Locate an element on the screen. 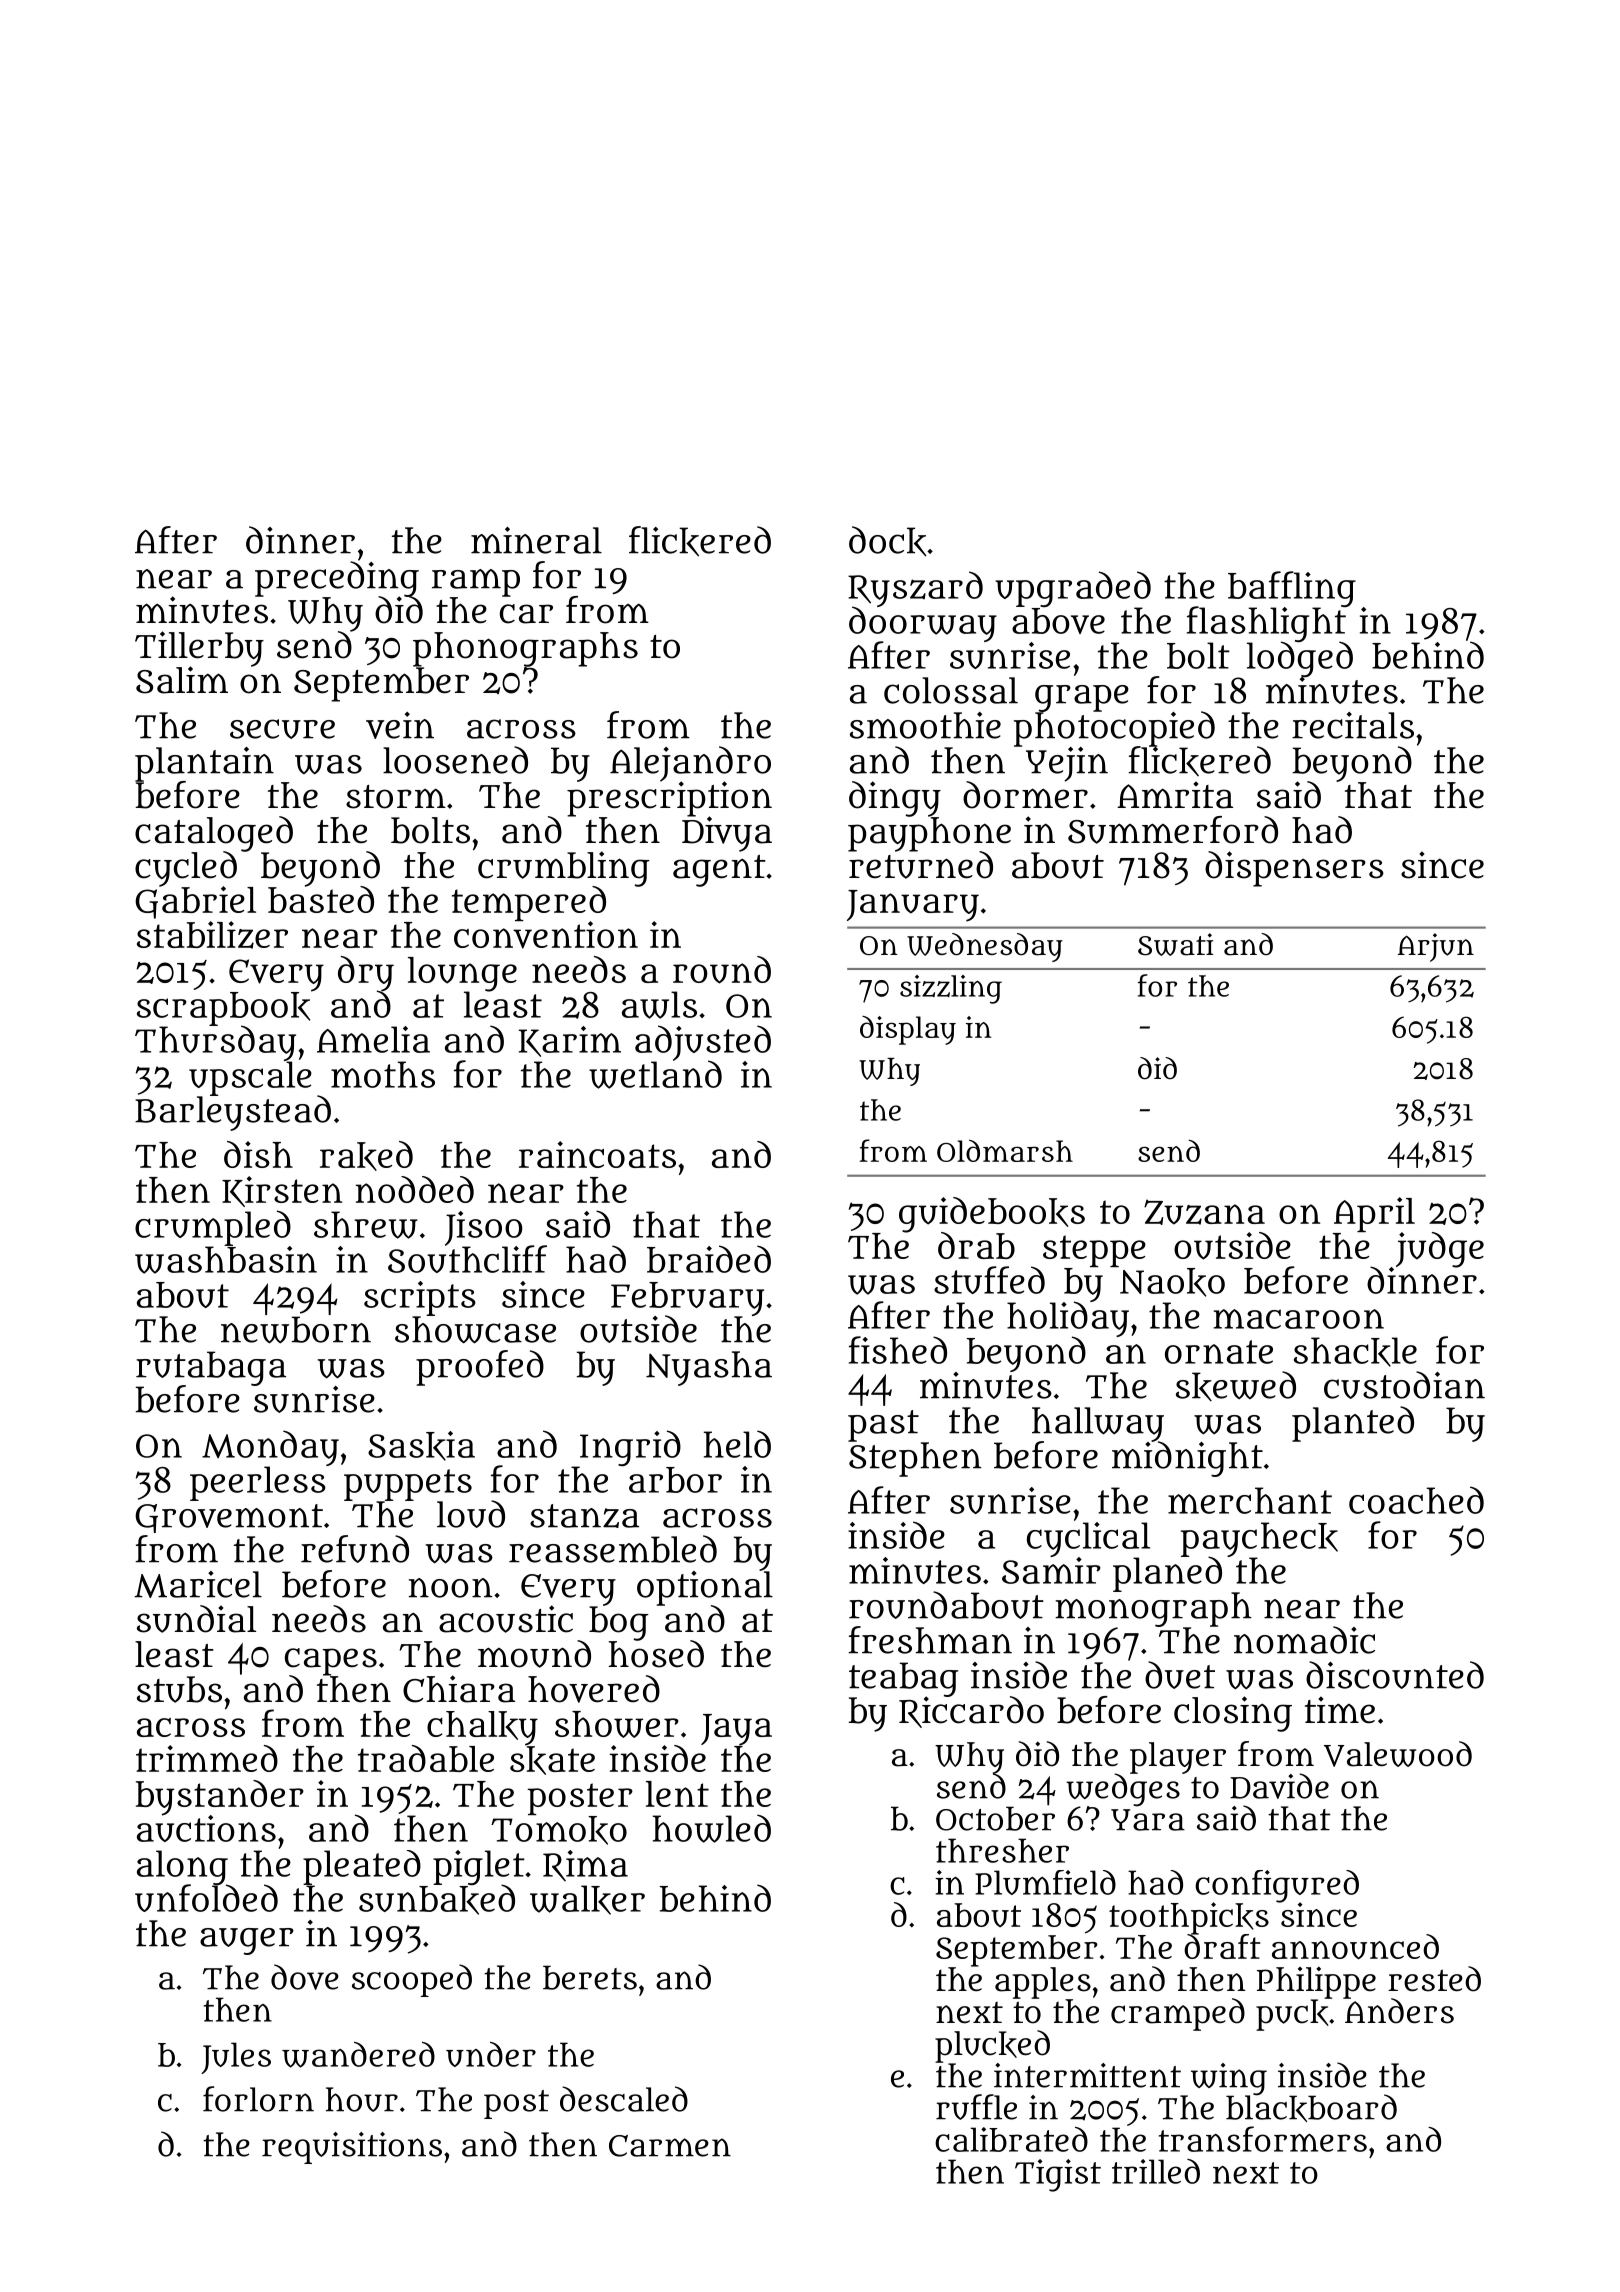 This screenshot has height=2292, width=1620. Swati is located at coordinates (1176, 944).
